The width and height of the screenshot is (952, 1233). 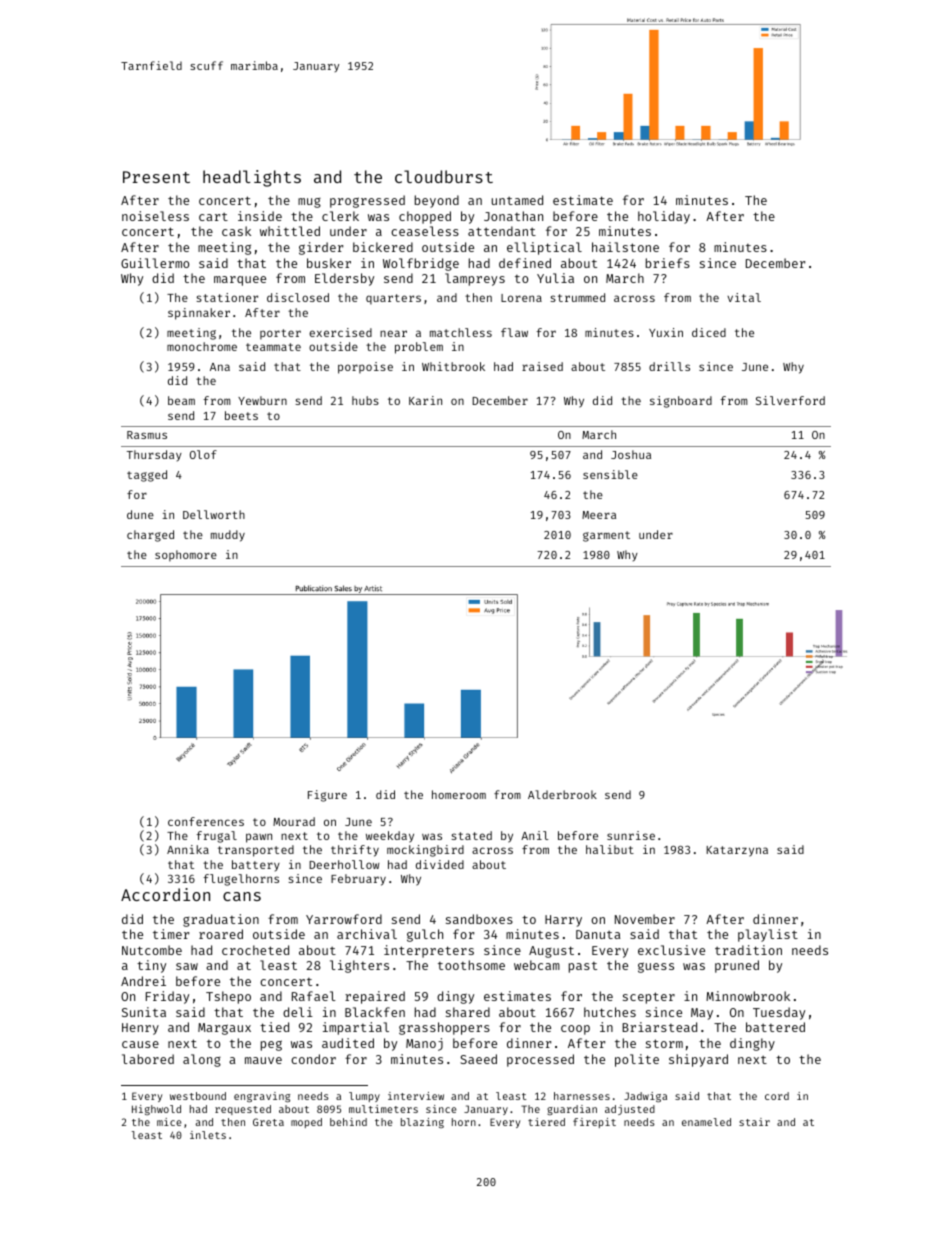 I want to click on Highwold, so click(x=156, y=1110).
